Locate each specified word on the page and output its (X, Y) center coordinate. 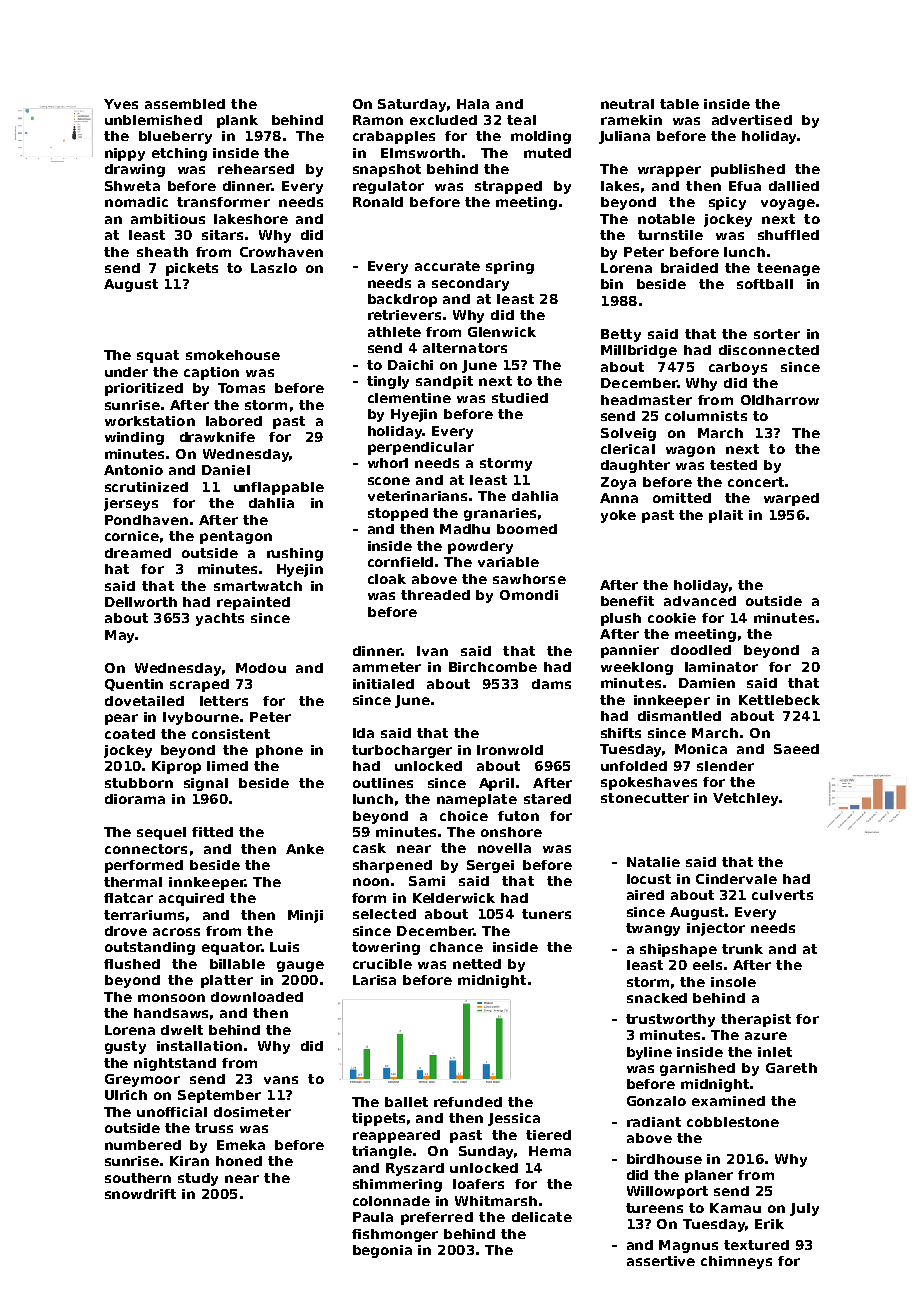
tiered (548, 1135)
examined (728, 1101)
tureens (654, 1208)
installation (199, 1046)
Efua (745, 186)
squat (158, 356)
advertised (752, 120)
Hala (473, 104)
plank (237, 121)
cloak (387, 579)
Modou (261, 668)
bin (612, 284)
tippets (378, 1119)
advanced (700, 601)
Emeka (241, 1145)
